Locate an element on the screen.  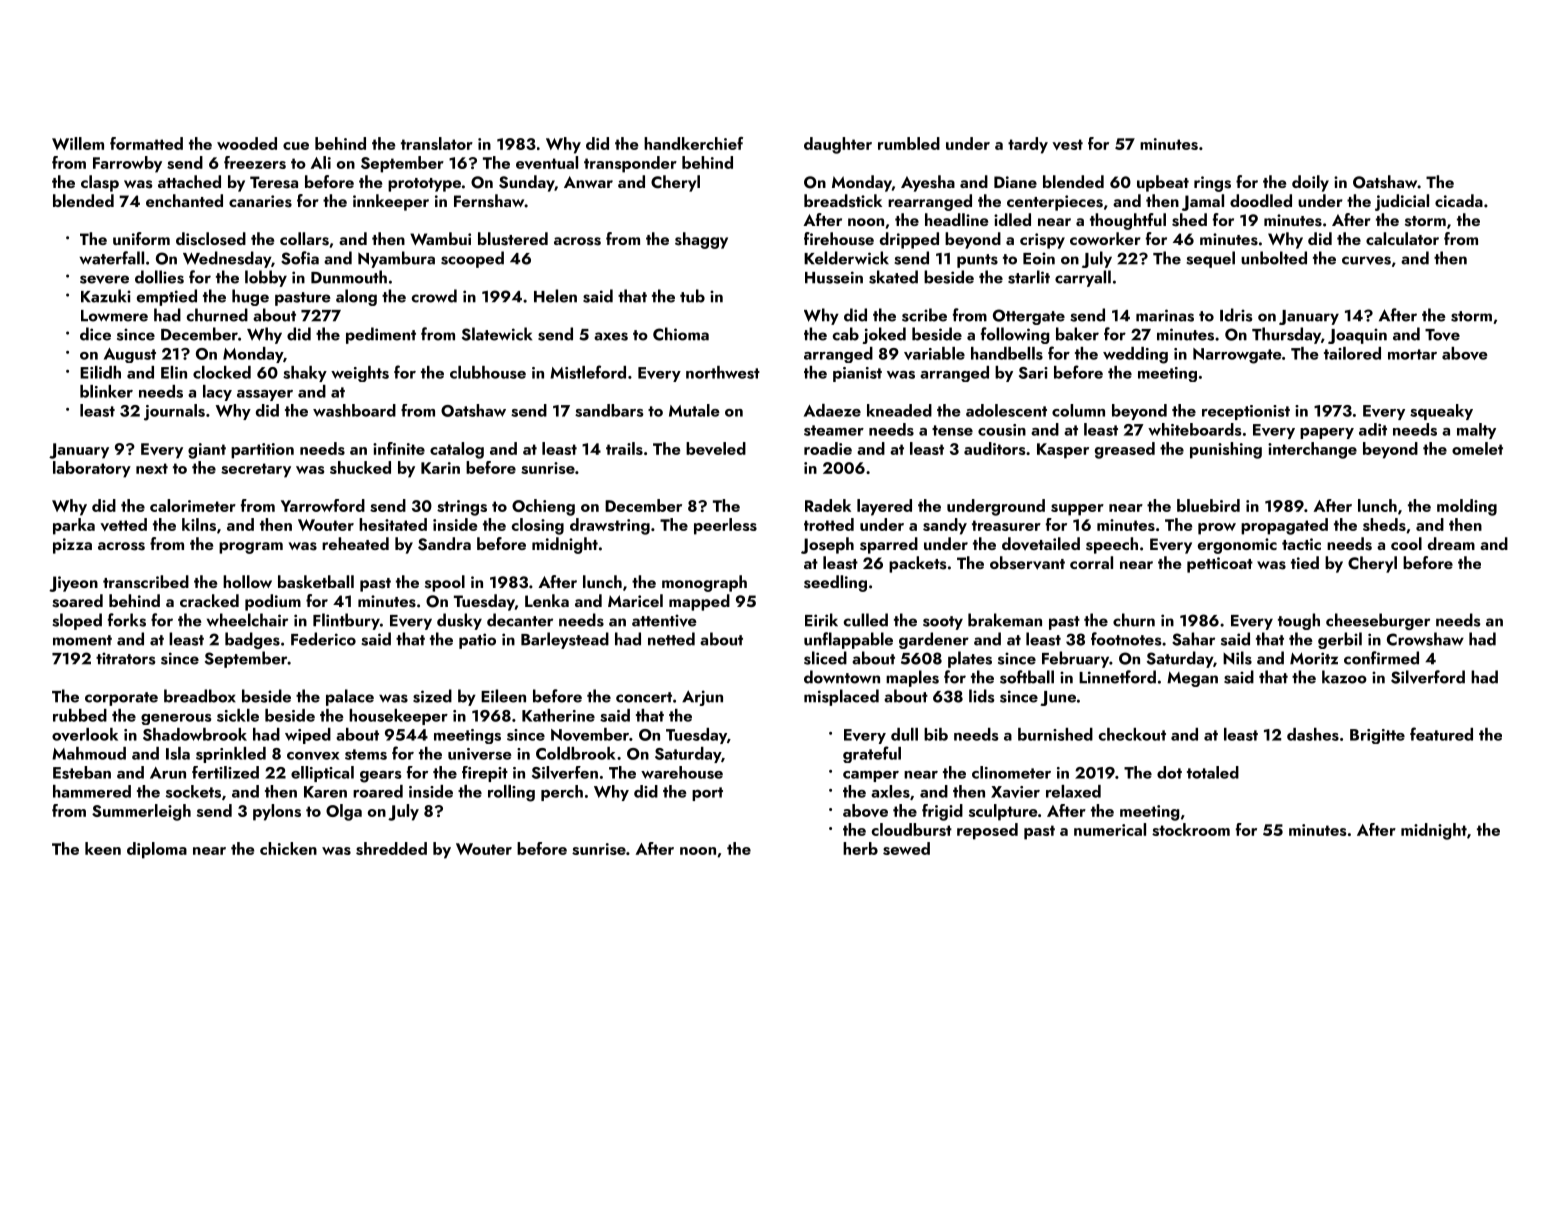
unflappable is located at coordinates (848, 640).
